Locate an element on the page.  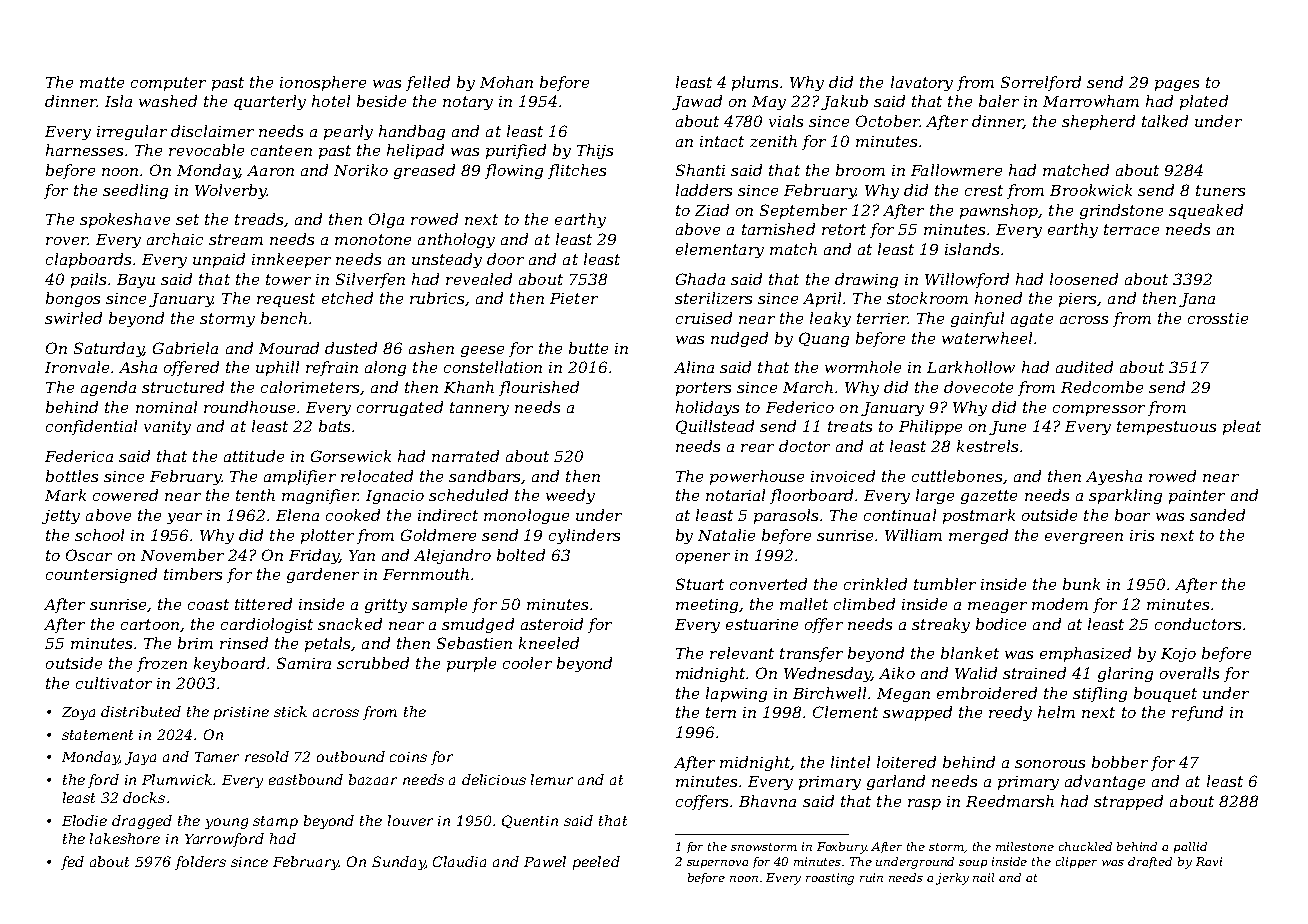
lavatory is located at coordinates (922, 83).
